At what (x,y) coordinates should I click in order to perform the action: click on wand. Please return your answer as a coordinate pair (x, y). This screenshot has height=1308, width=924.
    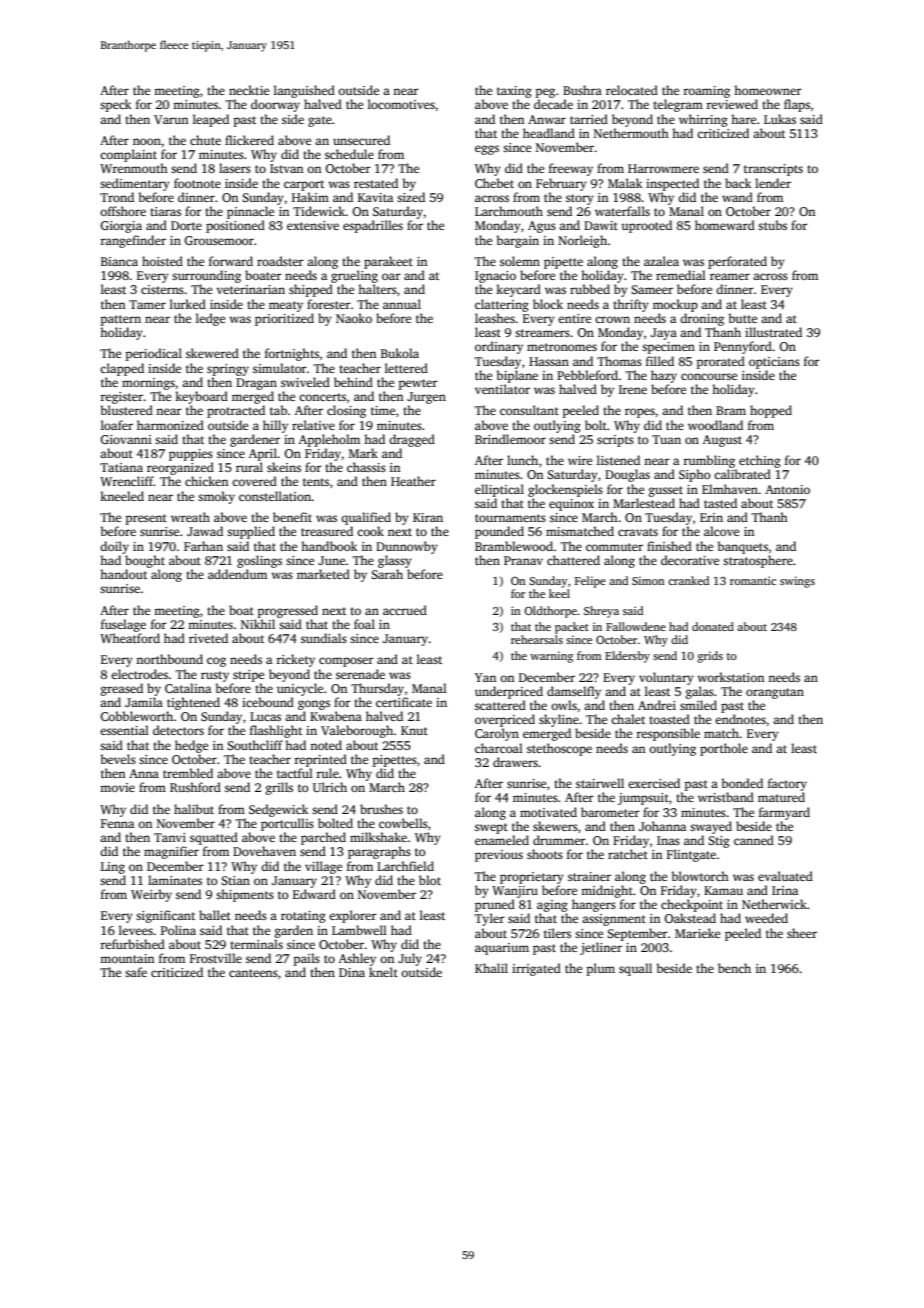
    Looking at the image, I should click on (737, 197).
